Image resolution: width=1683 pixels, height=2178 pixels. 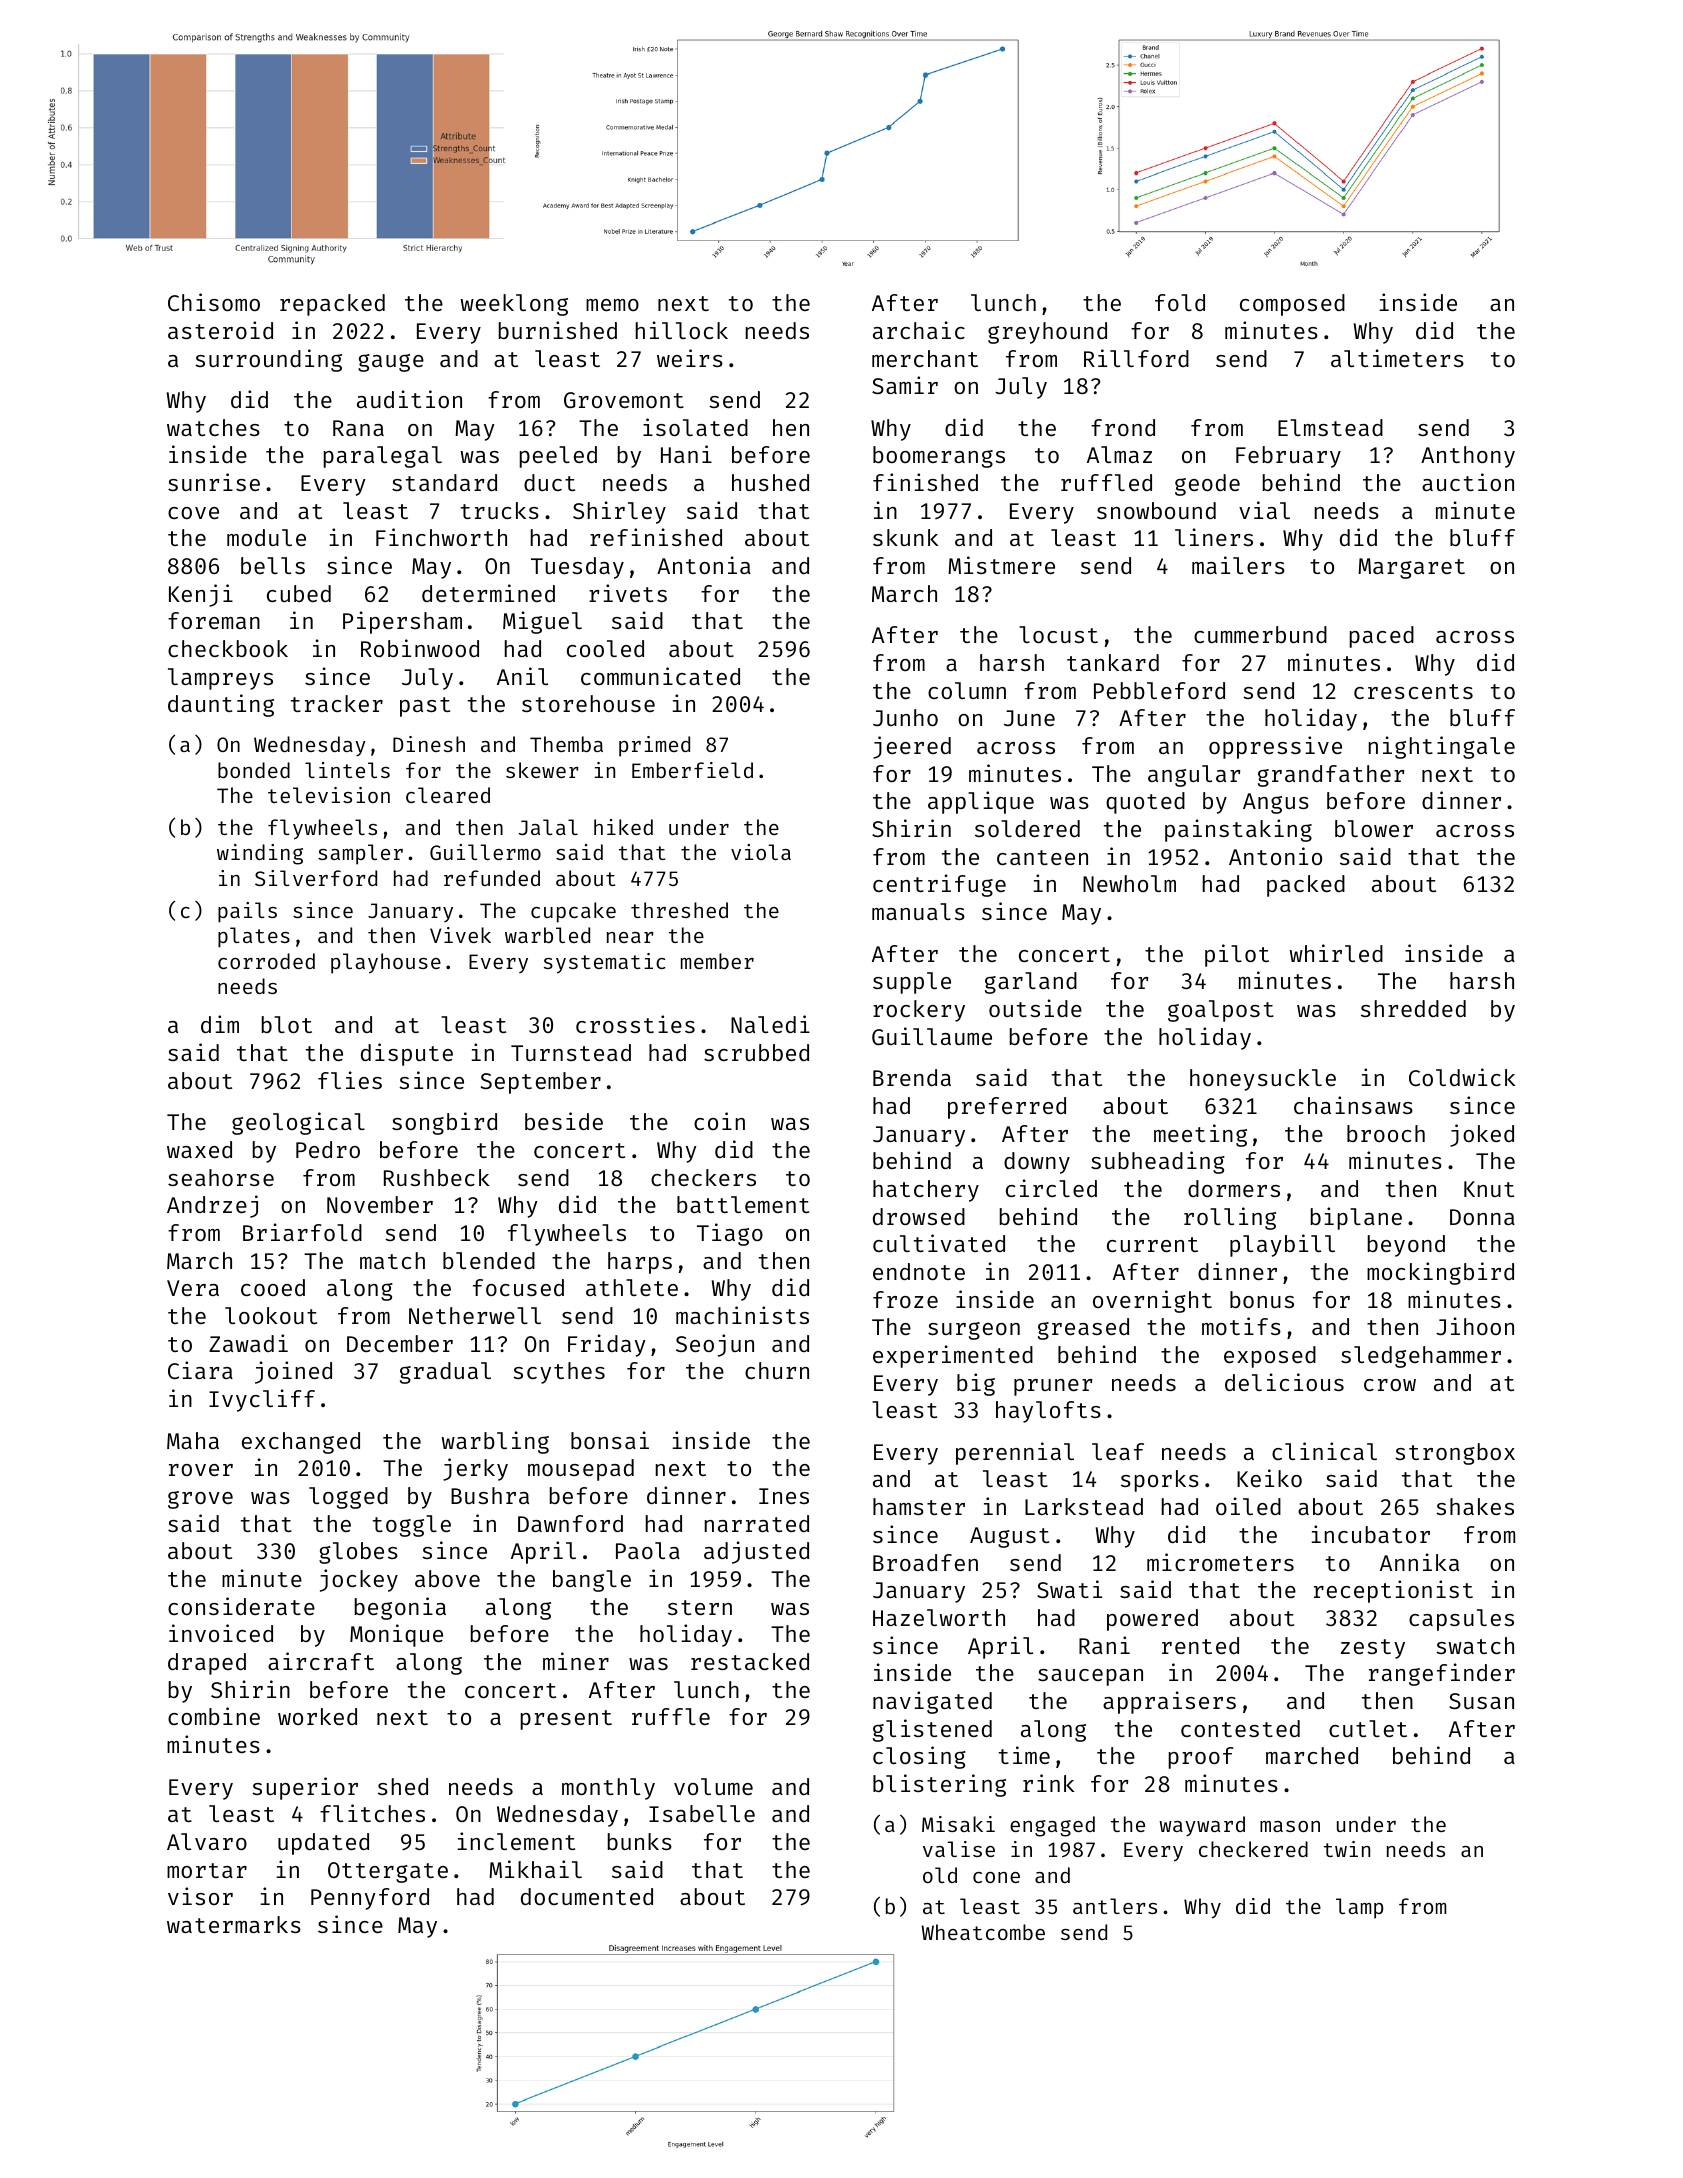 What do you see at coordinates (912, 1077) in the image?
I see `Brenda` at bounding box center [912, 1077].
